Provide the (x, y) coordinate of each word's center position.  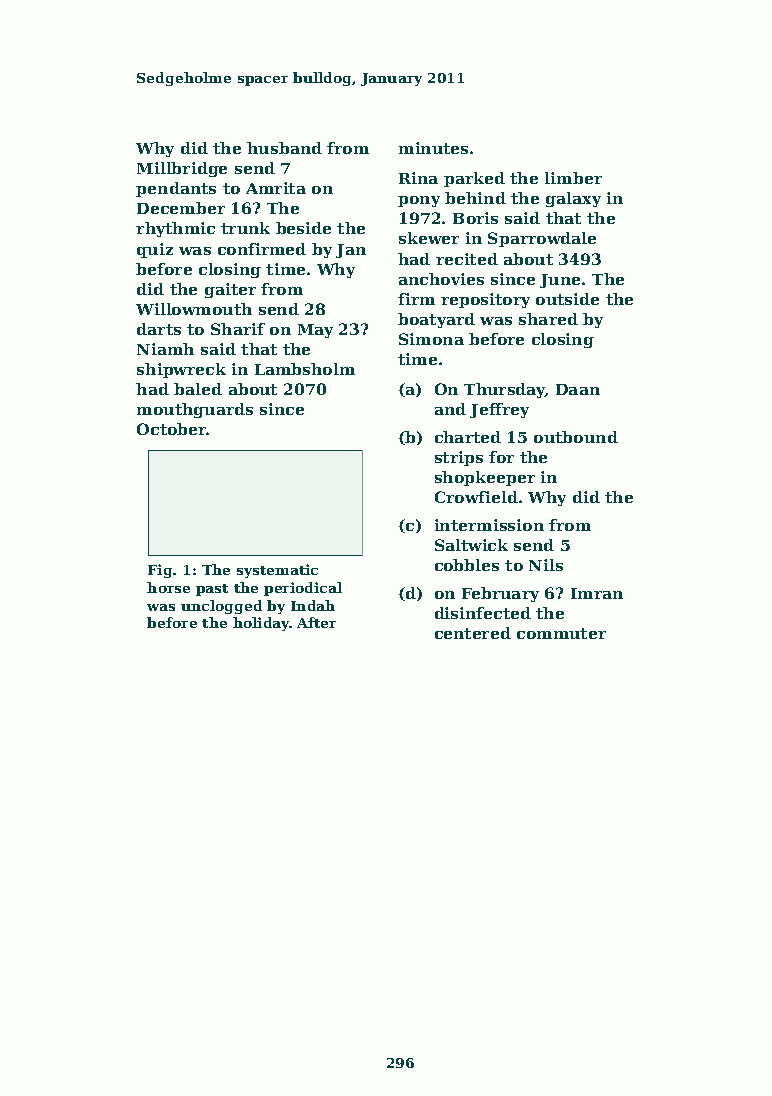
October (172, 429)
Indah (313, 605)
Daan (578, 389)
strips (459, 458)
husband (284, 148)
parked (474, 179)
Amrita (276, 188)
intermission (489, 525)
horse (168, 587)
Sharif (238, 329)
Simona (431, 339)
